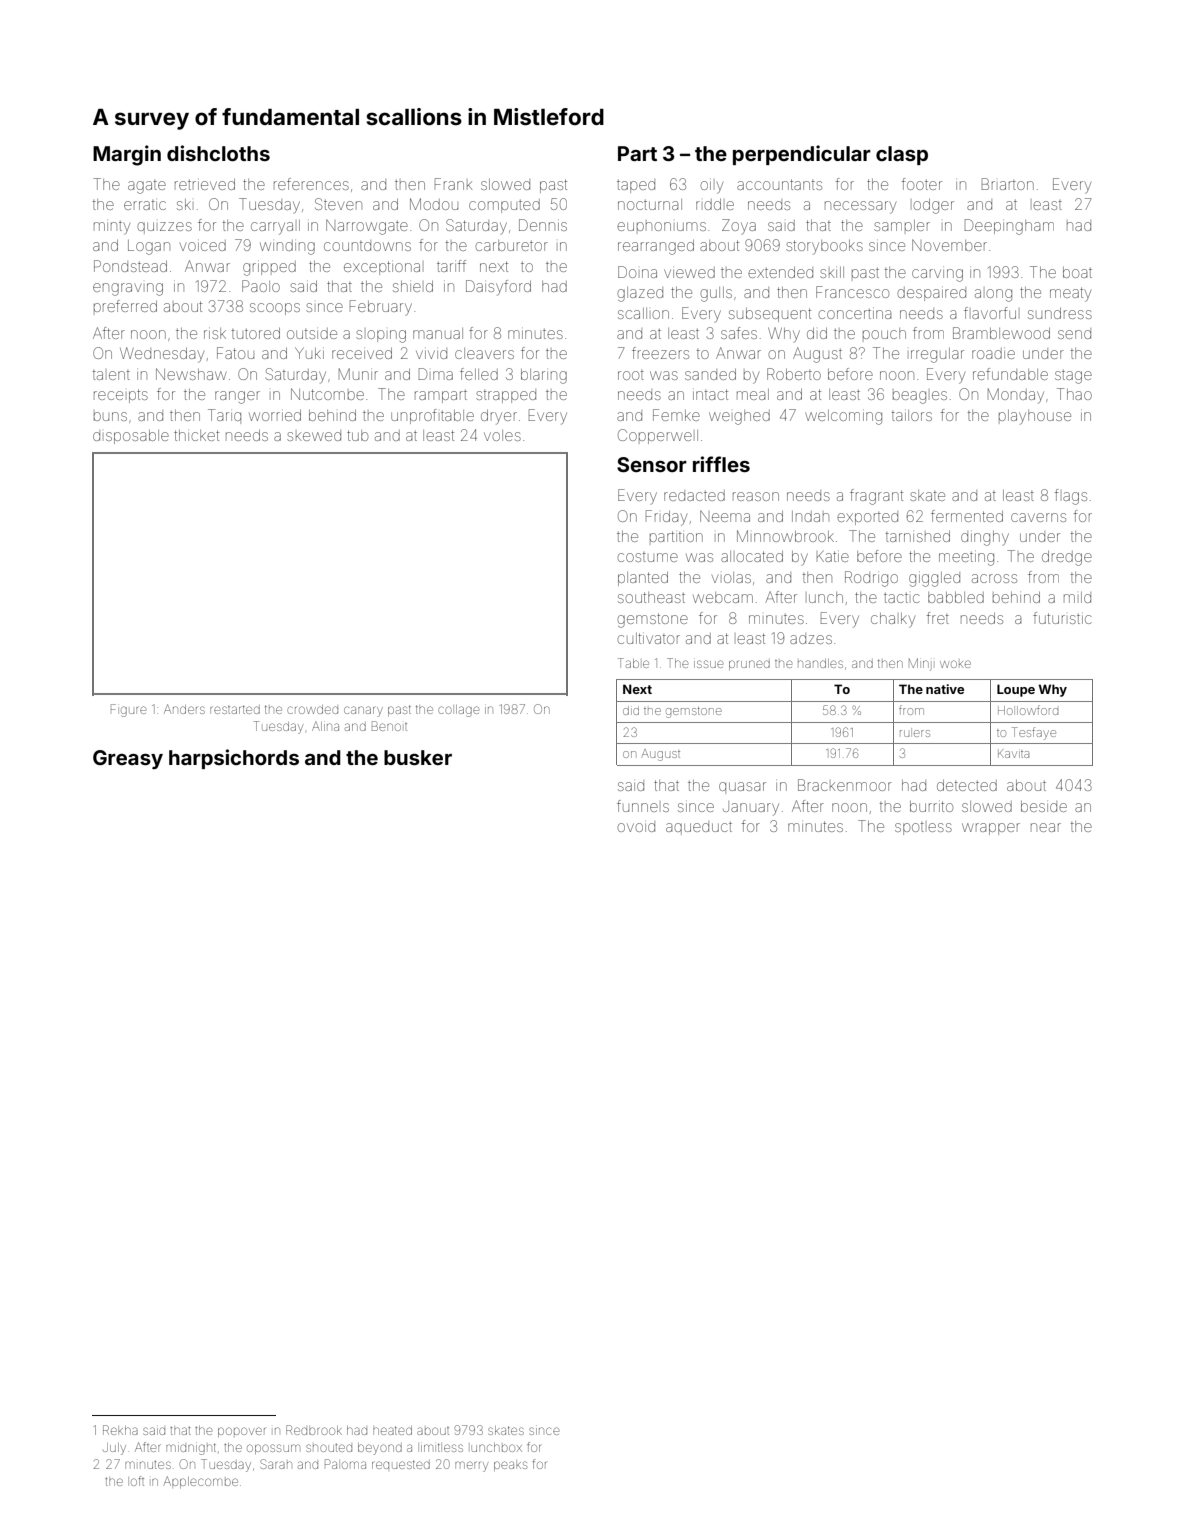  What do you see at coordinates (931, 806) in the screenshot?
I see `burrito` at bounding box center [931, 806].
